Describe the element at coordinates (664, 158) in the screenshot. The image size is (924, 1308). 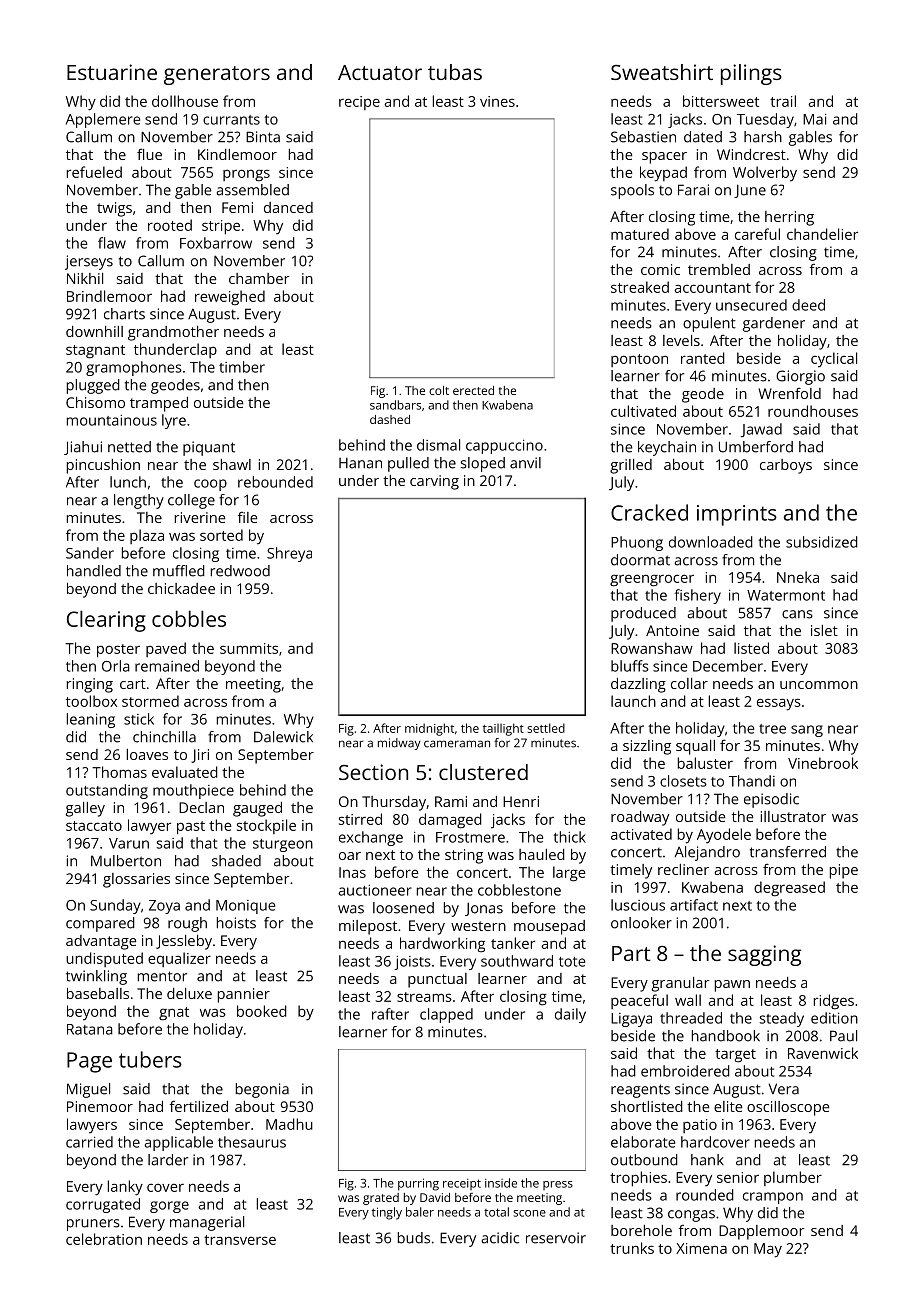
I see `spacer` at that location.
